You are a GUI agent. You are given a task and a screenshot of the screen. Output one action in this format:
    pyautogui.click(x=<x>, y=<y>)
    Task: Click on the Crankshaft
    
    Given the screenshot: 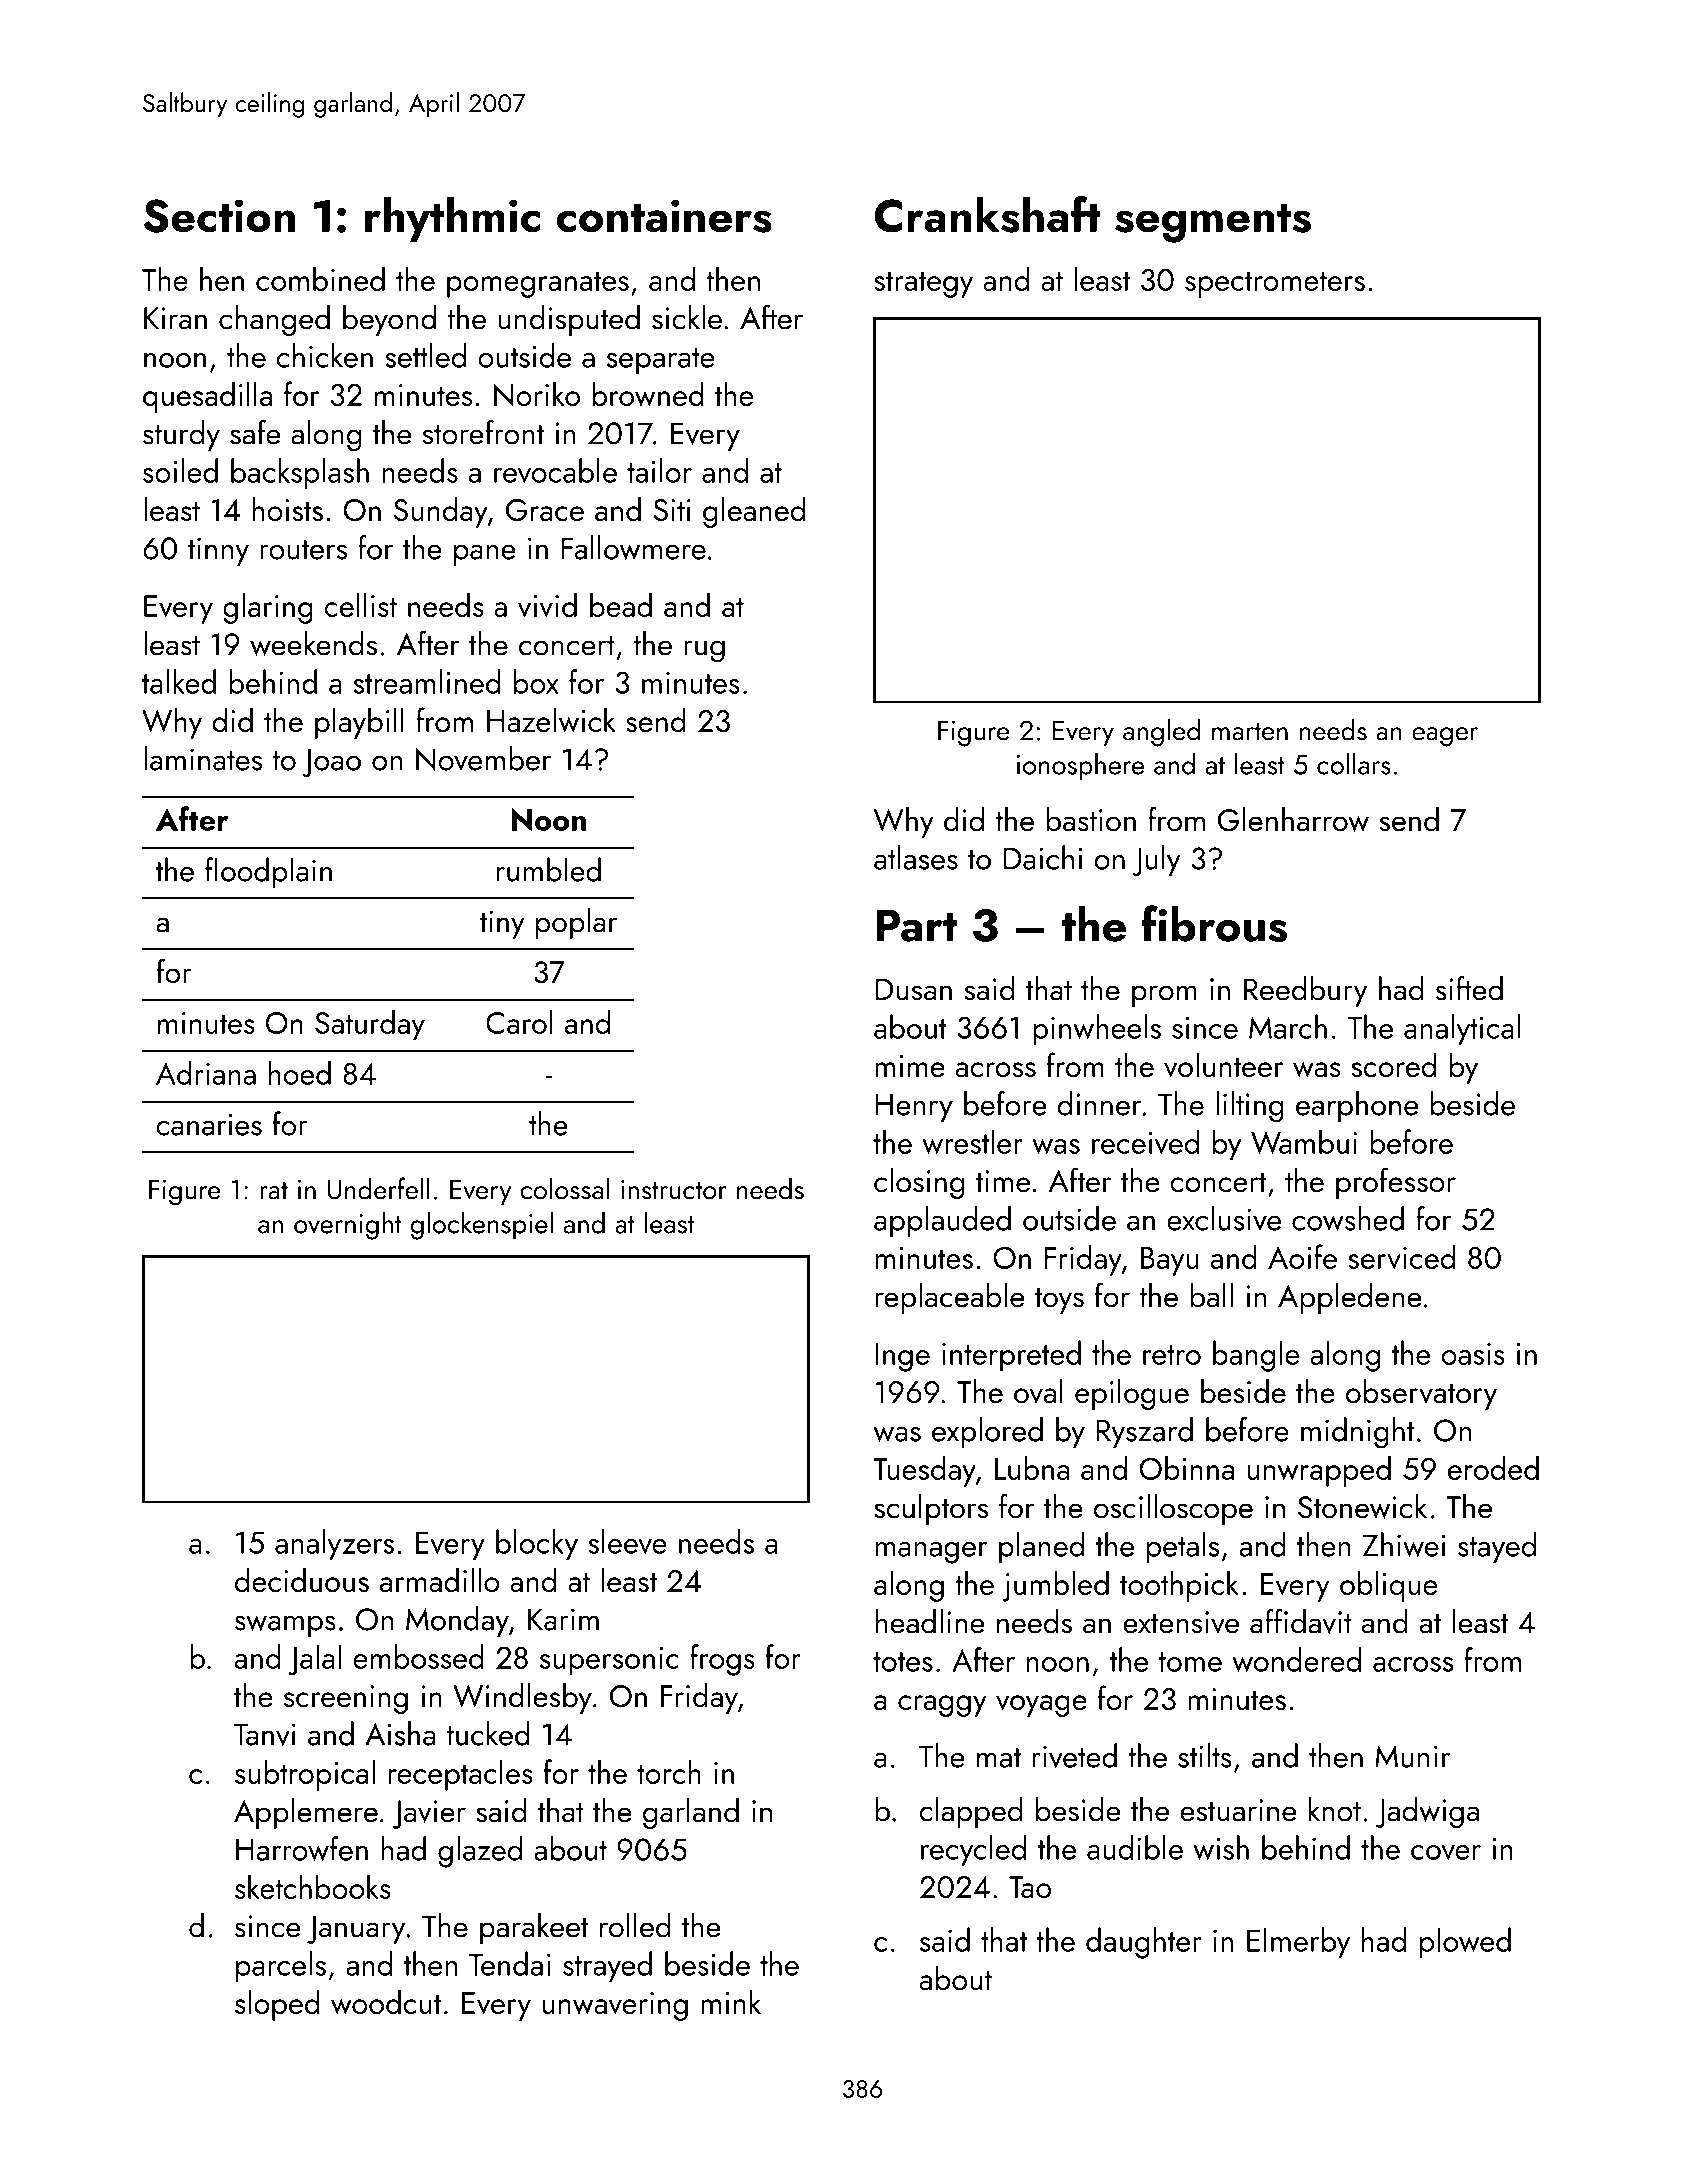 What is the action you would take?
    pyautogui.click(x=988, y=214)
